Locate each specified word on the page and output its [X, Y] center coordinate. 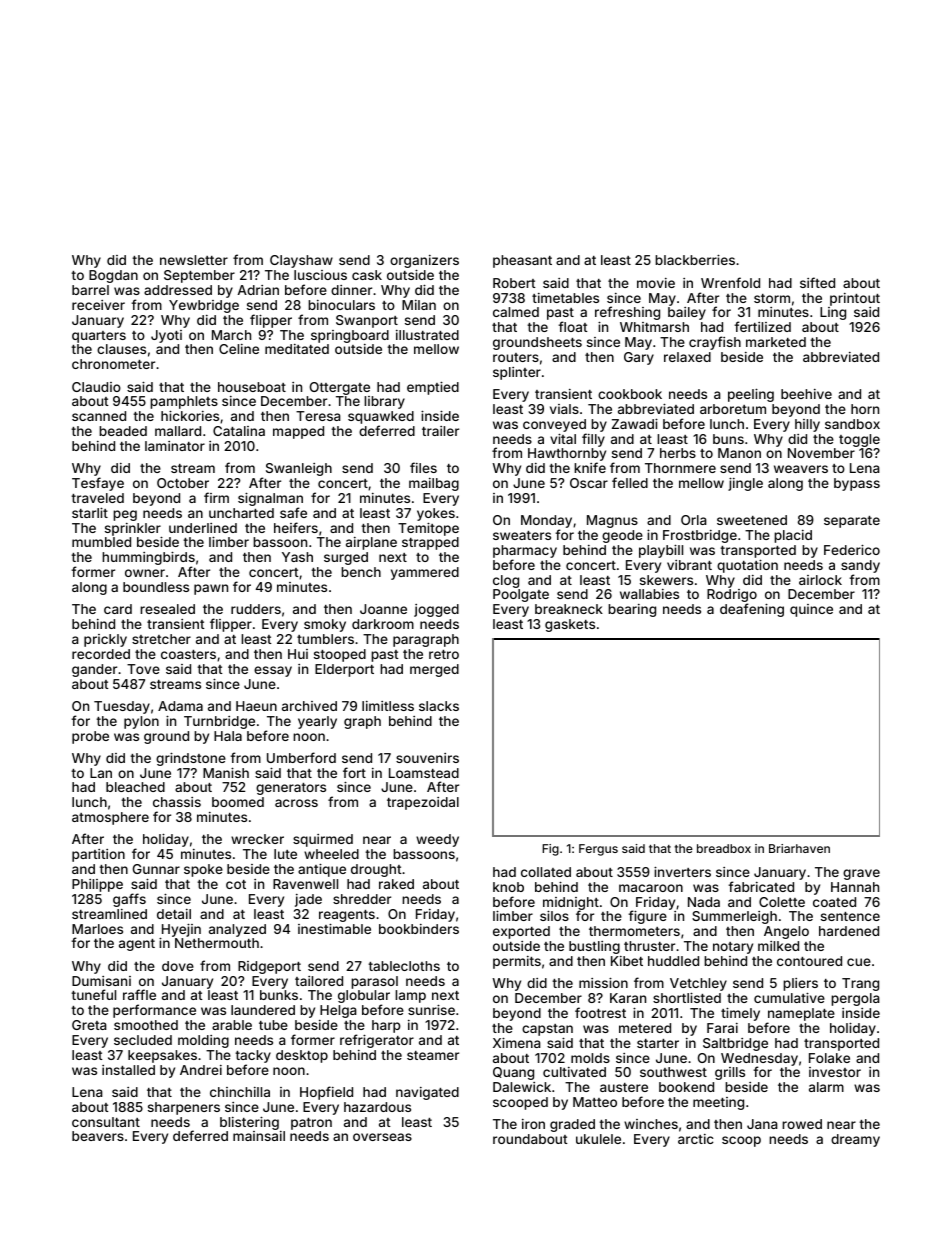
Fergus [598, 850]
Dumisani [101, 981]
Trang [860, 984]
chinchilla [240, 1092]
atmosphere [110, 818]
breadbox [724, 848]
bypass [857, 484]
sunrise [431, 1010]
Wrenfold [730, 282]
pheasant [522, 261]
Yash [297, 557]
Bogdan [113, 276]
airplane [371, 543]
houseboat [252, 387]
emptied [433, 388]
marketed [776, 342]
